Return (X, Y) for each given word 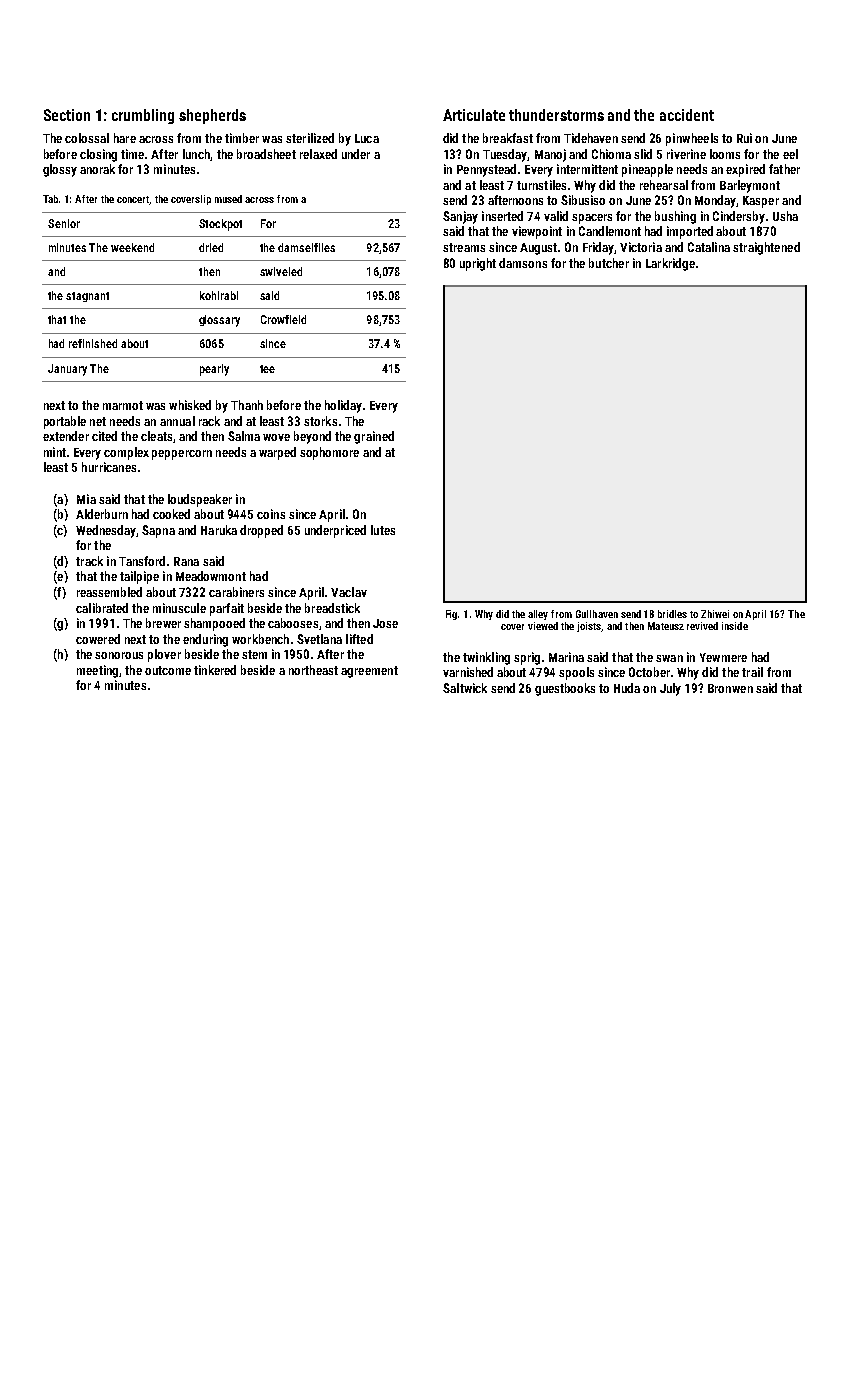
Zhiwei (715, 614)
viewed (543, 626)
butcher (609, 263)
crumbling (143, 116)
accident (687, 115)
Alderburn (102, 514)
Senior (64, 223)
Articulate (474, 115)
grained (374, 437)
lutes (383, 530)
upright (478, 264)
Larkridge (670, 264)
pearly (214, 370)
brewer (163, 623)
